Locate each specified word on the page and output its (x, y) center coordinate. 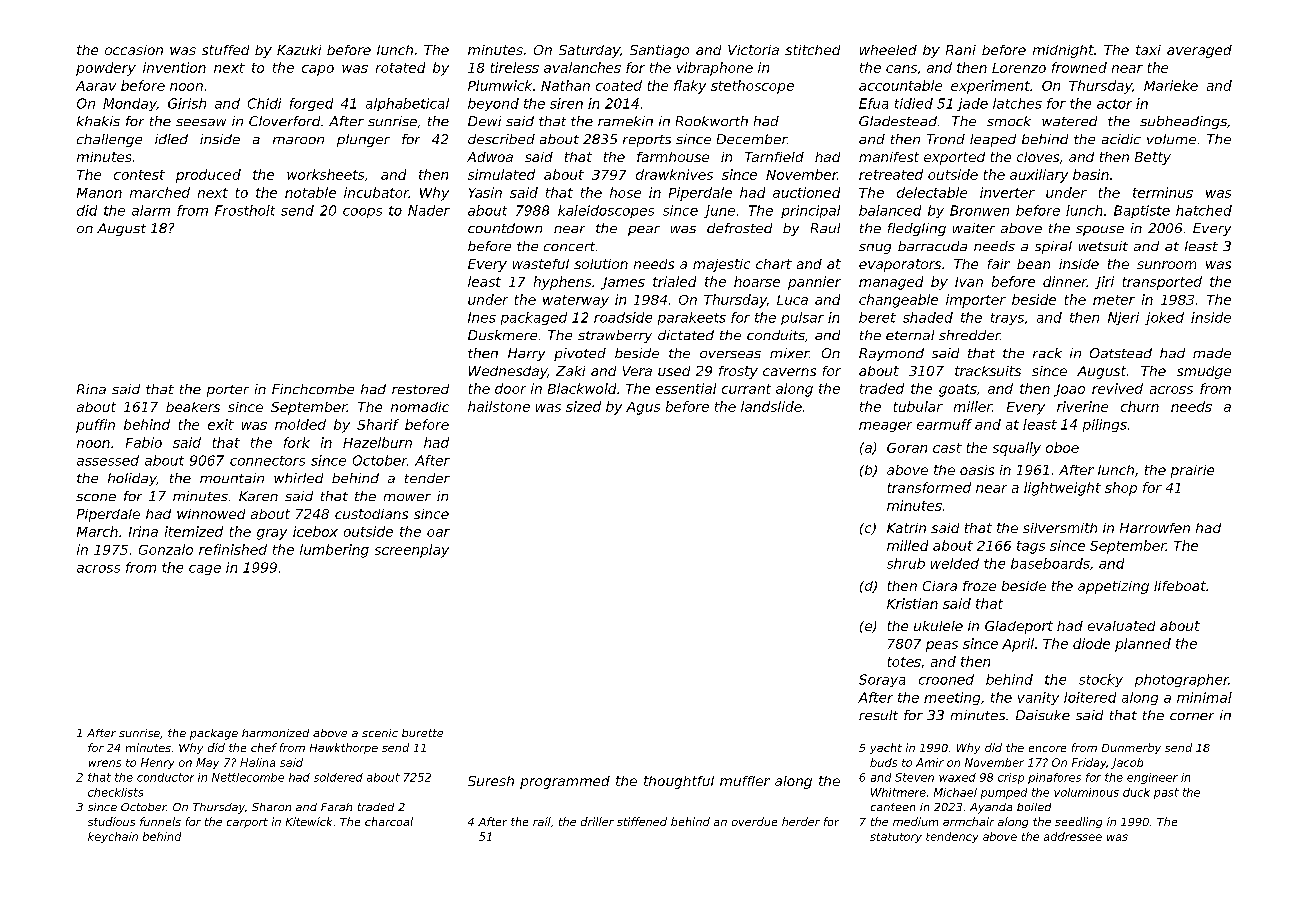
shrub (906, 563)
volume (1171, 139)
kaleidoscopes (606, 211)
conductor (165, 777)
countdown (505, 228)
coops (362, 213)
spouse (1100, 231)
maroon (298, 140)
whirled (298, 478)
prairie (1192, 471)
